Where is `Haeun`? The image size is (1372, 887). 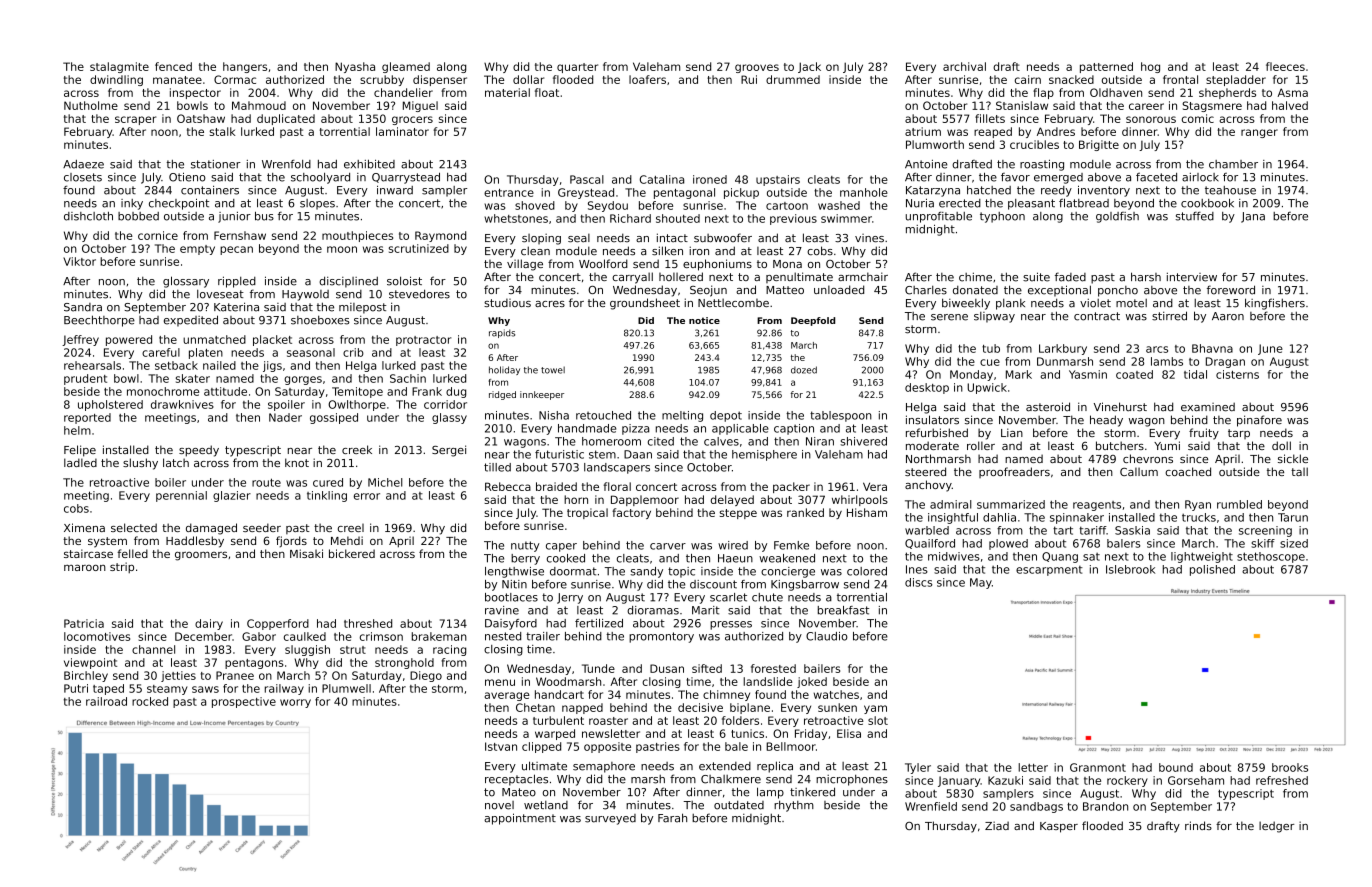
Haeun is located at coordinates (735, 558).
